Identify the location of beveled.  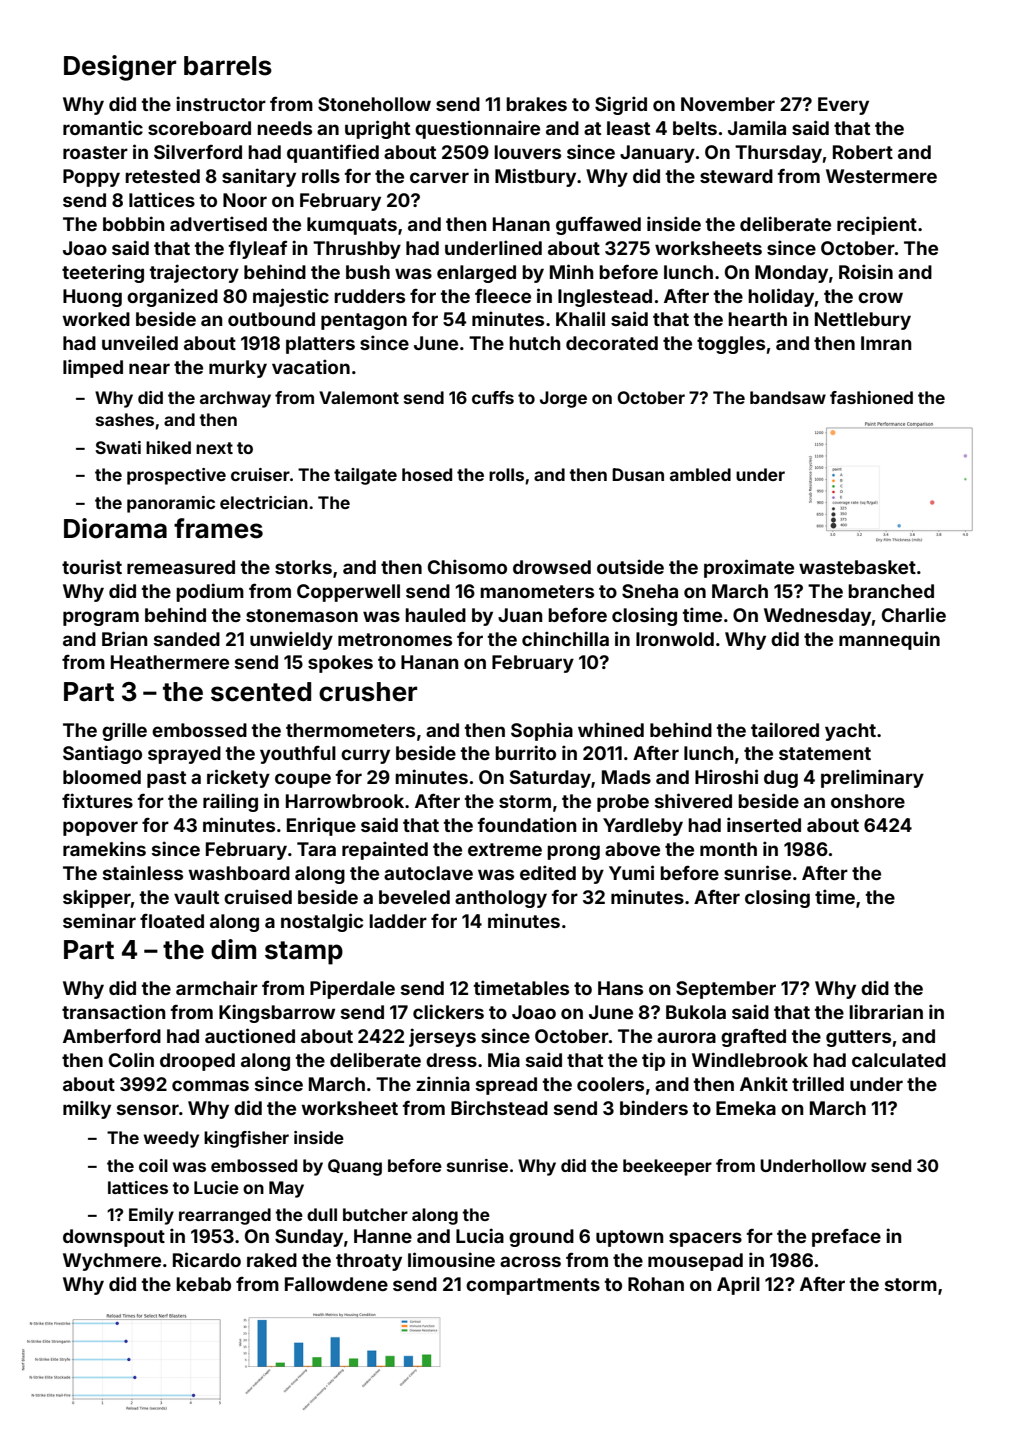
(414, 897).
